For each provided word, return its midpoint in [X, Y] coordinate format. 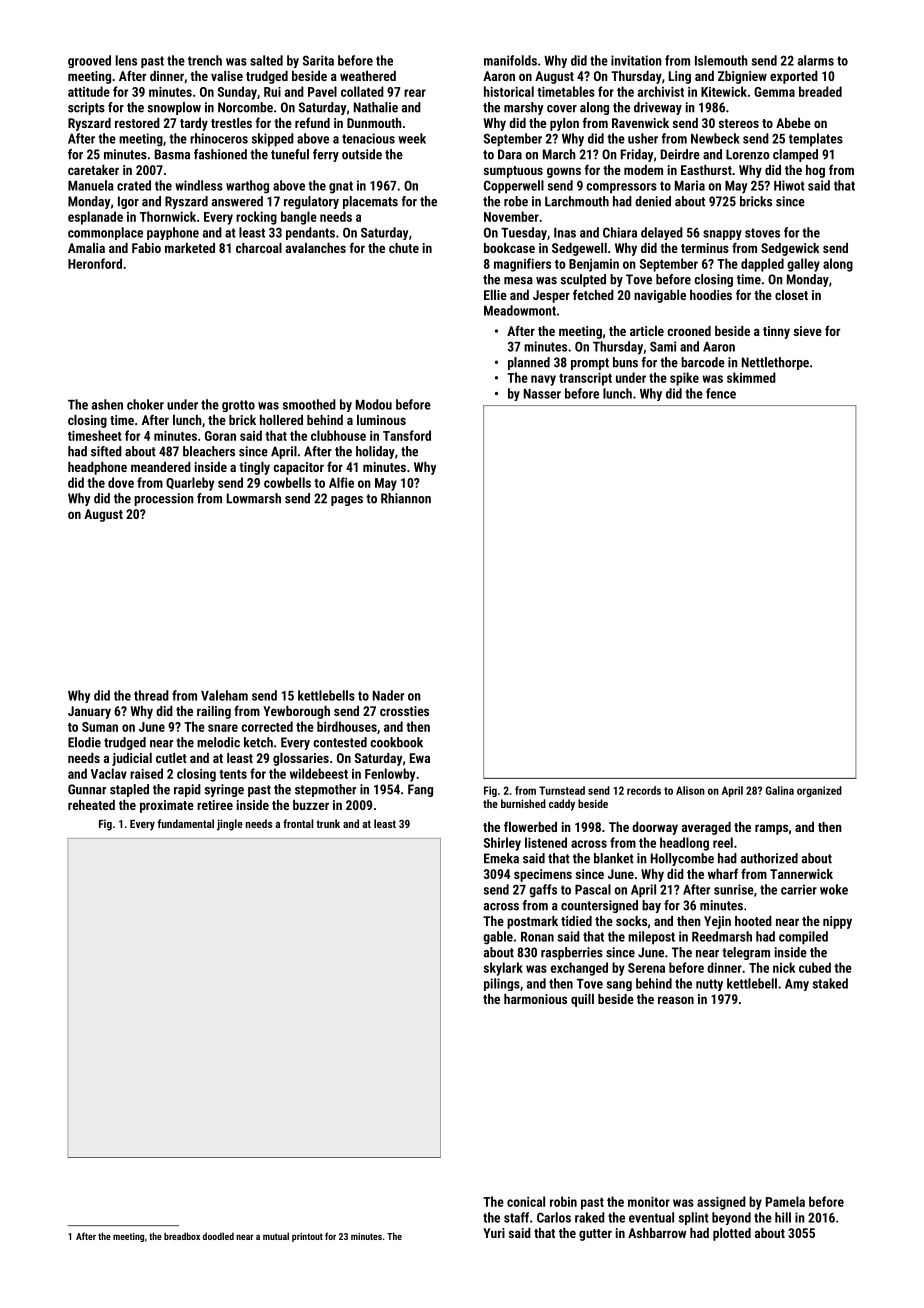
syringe [224, 790]
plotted [732, 1234]
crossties [404, 711]
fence [721, 393]
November [511, 216]
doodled [218, 1236]
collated [362, 91]
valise [227, 76]
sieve [808, 331]
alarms [816, 60]
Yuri [494, 1233]
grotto [238, 406]
